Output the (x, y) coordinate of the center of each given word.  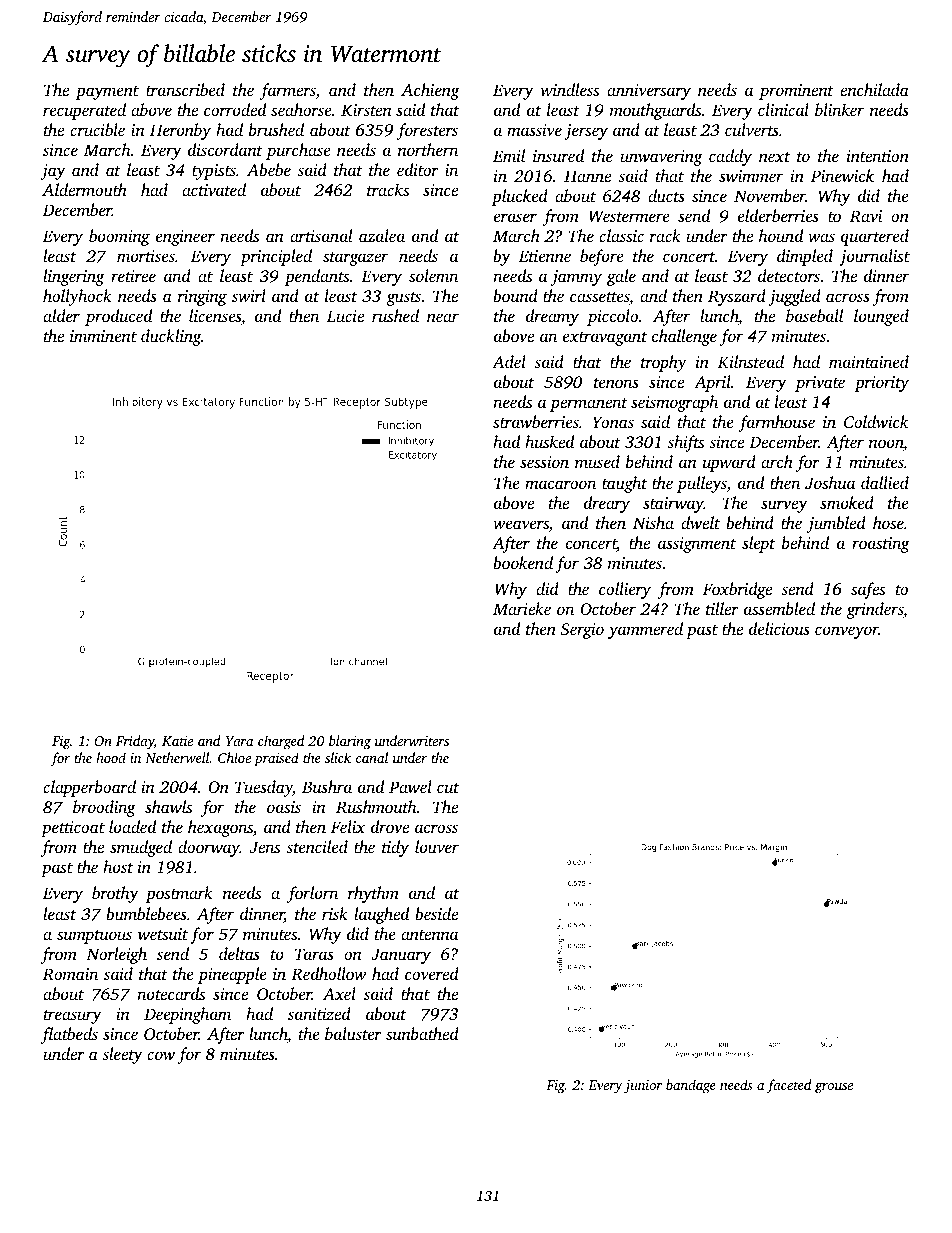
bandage (691, 1086)
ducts (666, 195)
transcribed (185, 89)
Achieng (430, 91)
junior (643, 1086)
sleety (122, 1055)
